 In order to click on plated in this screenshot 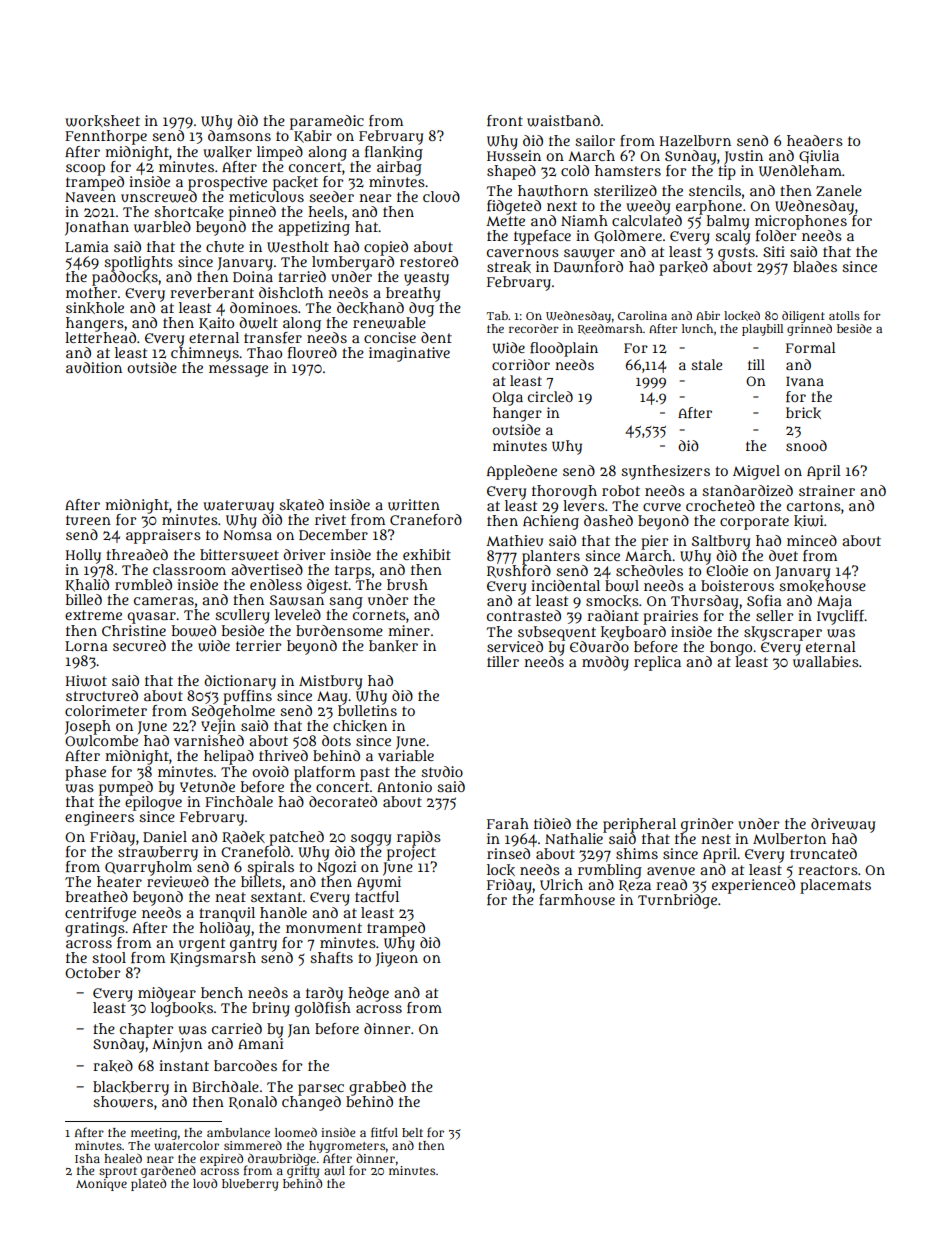, I will do `click(148, 1185)`.
